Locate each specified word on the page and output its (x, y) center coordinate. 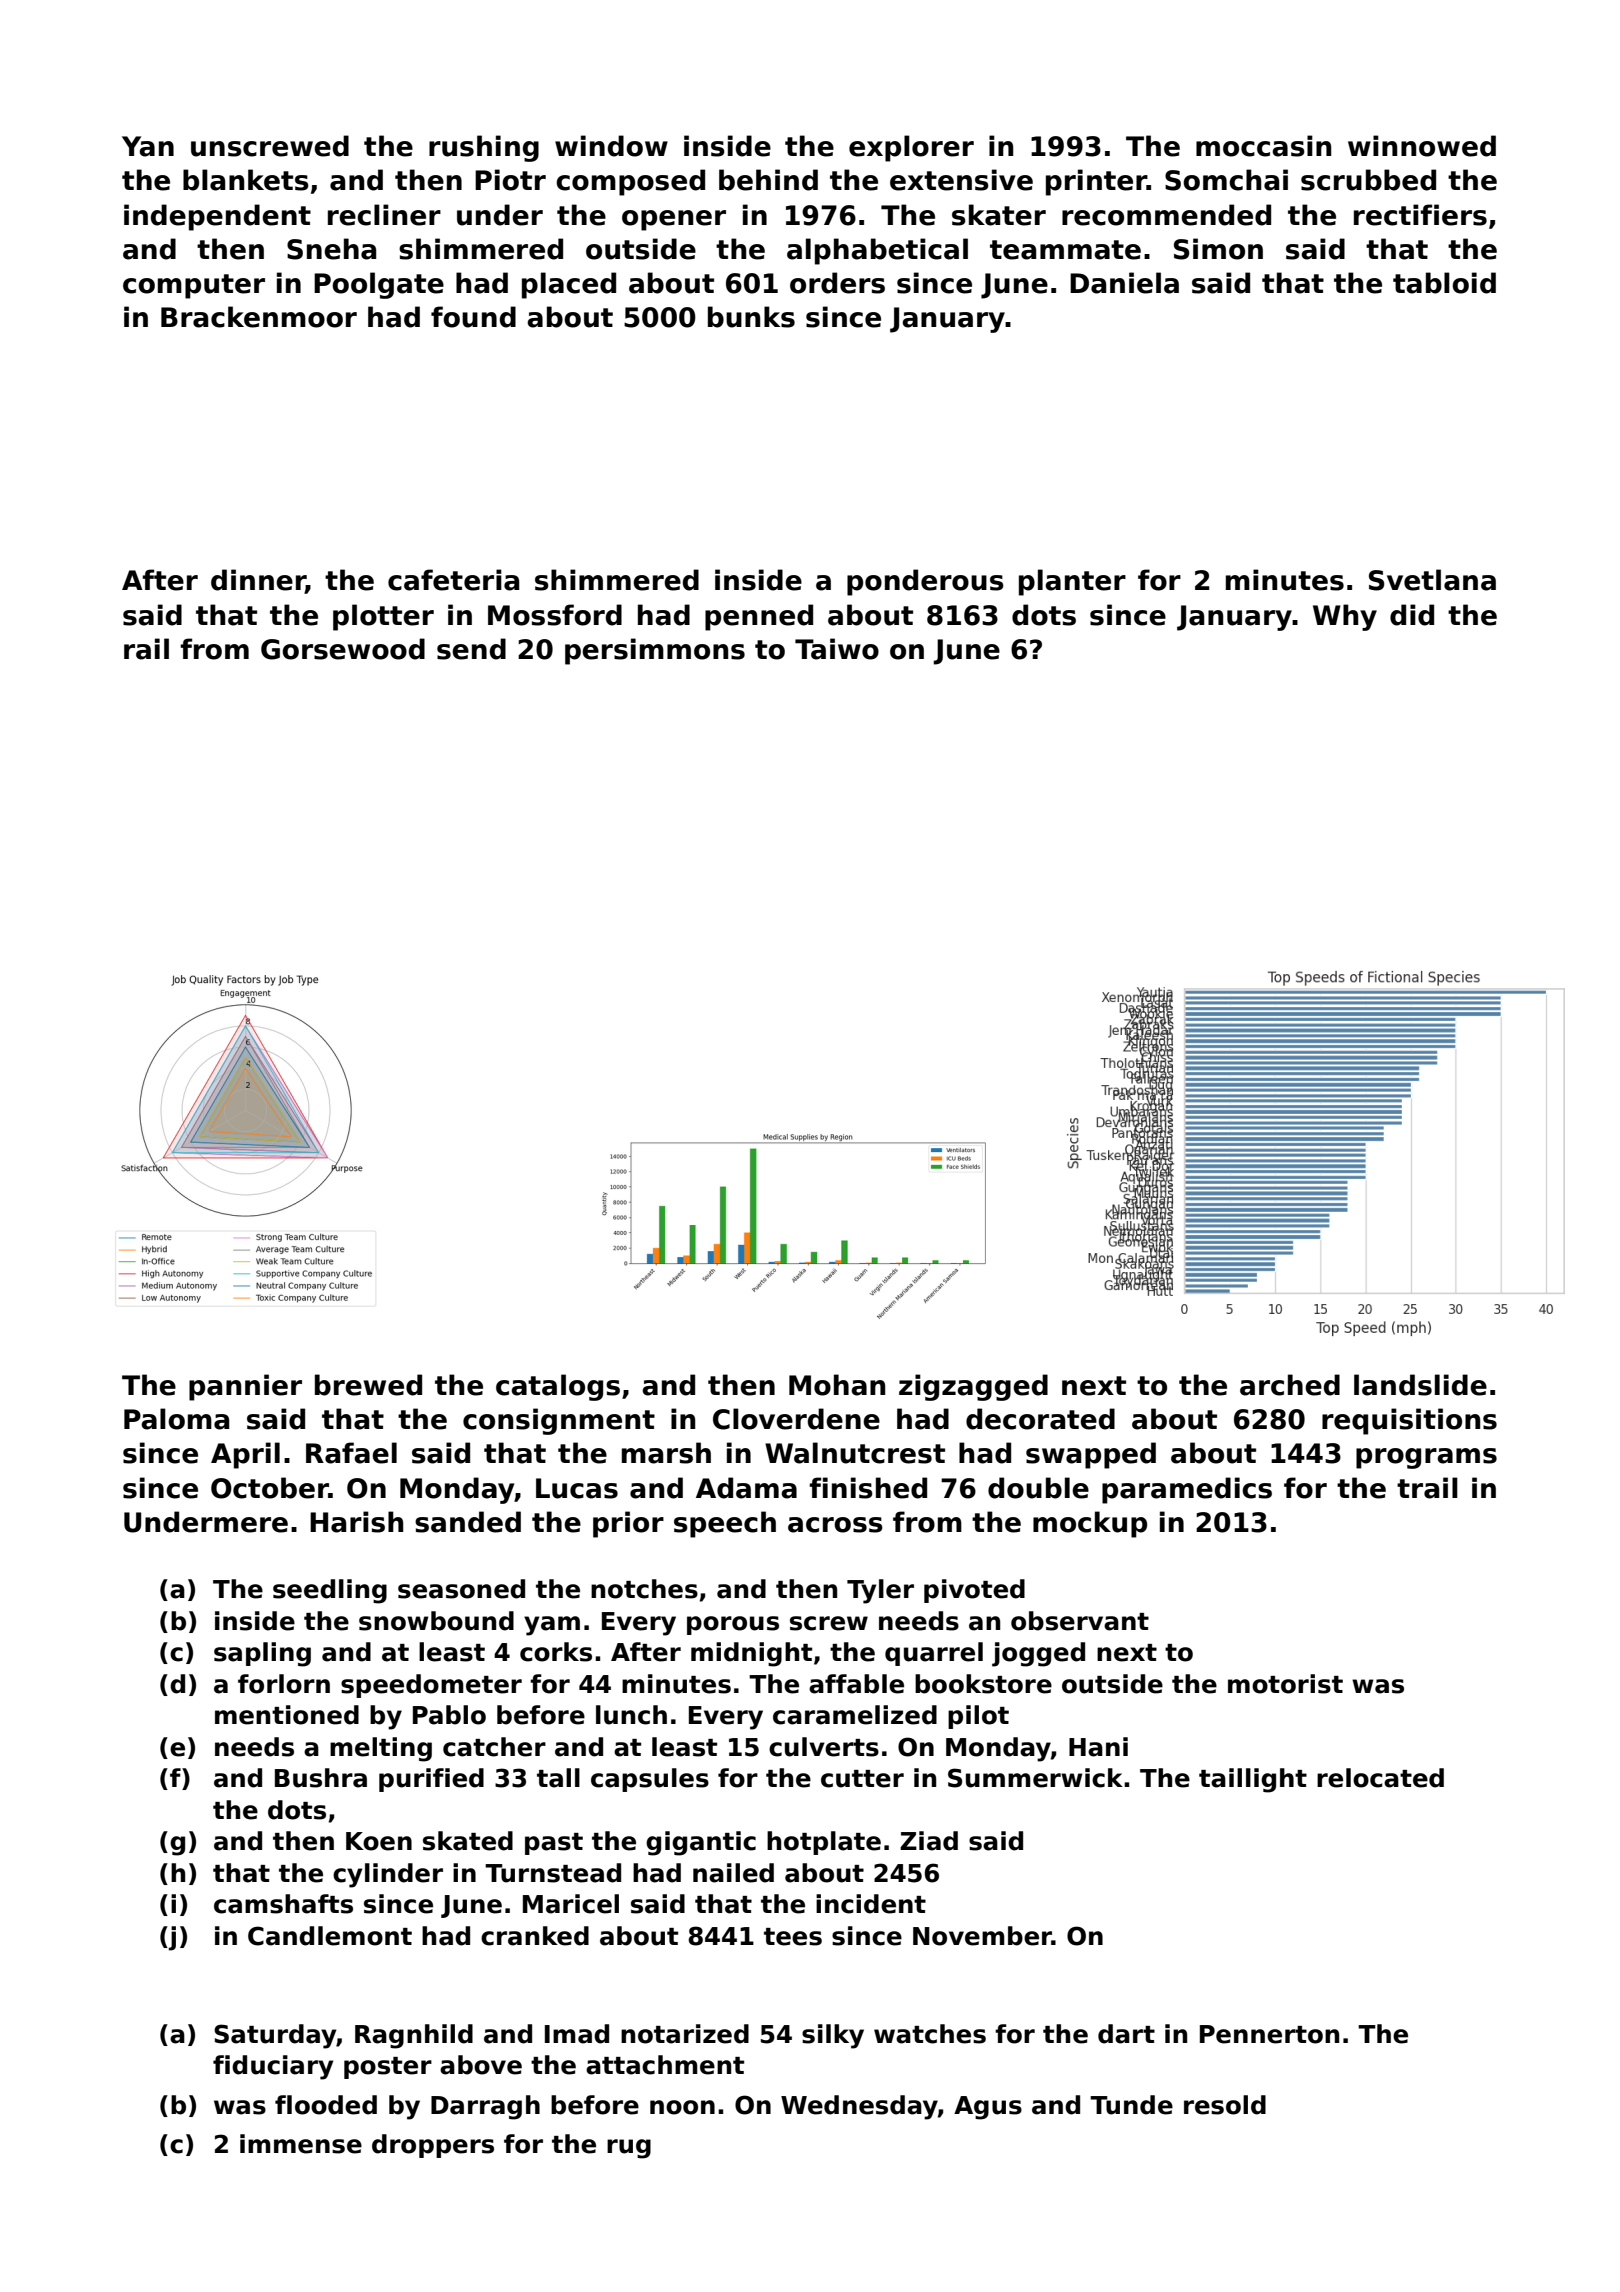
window (611, 146)
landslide (1420, 1385)
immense (301, 2144)
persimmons (655, 651)
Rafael (351, 1453)
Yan (148, 146)
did (1412, 615)
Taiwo (837, 649)
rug (629, 2149)
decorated (1040, 1419)
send (471, 649)
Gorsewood (343, 649)
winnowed (1422, 146)
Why (1345, 617)
